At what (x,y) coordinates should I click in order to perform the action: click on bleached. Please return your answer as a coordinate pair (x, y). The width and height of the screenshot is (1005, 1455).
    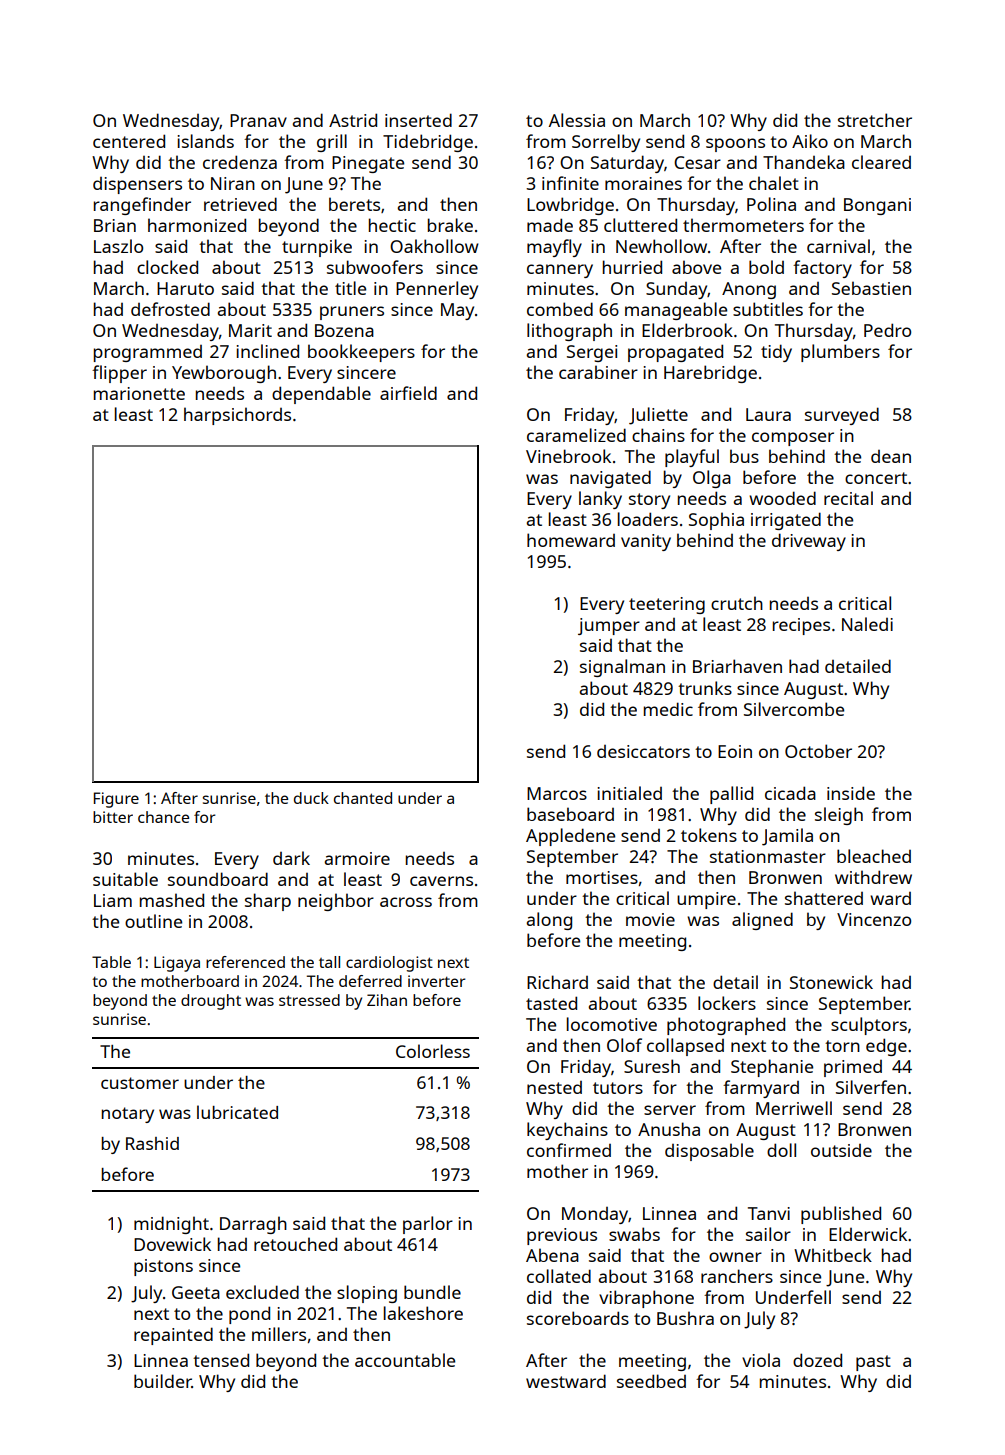
    Looking at the image, I should click on (874, 856).
